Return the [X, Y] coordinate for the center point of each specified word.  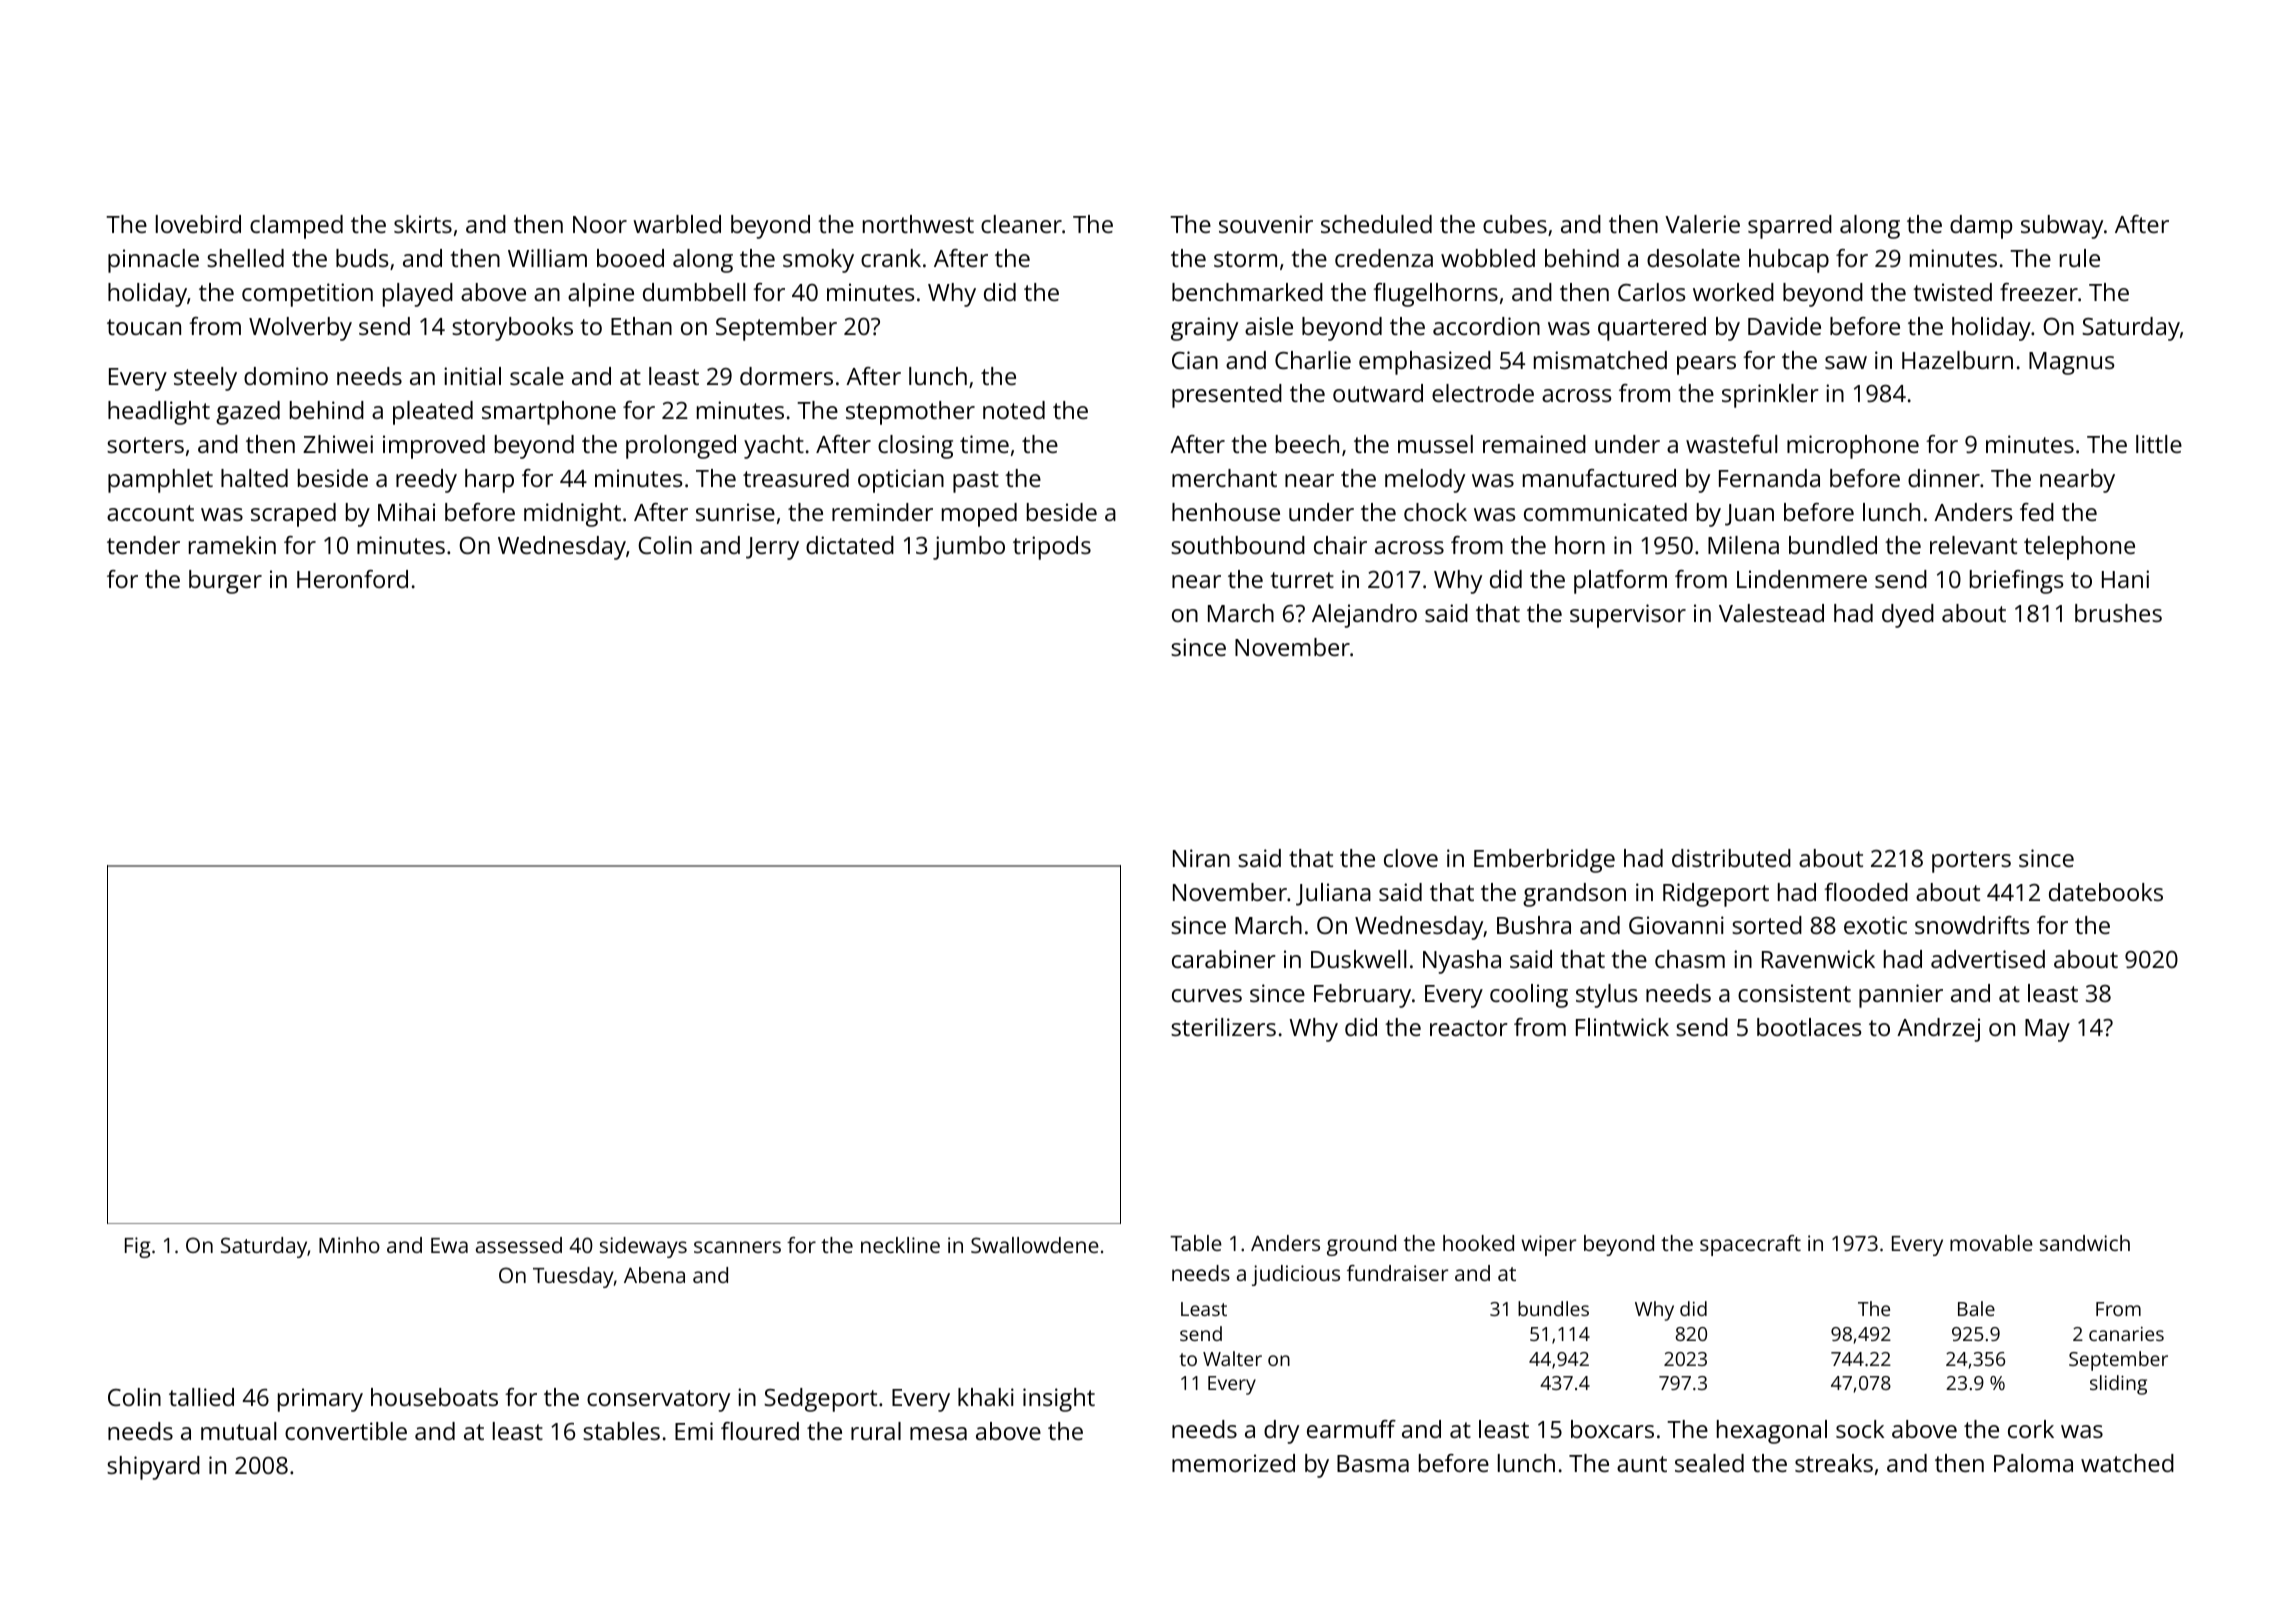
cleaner [1021, 224]
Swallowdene [1035, 1245]
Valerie [1702, 224]
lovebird [198, 224]
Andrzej [1938, 1030]
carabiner [1224, 959]
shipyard [153, 1468]
